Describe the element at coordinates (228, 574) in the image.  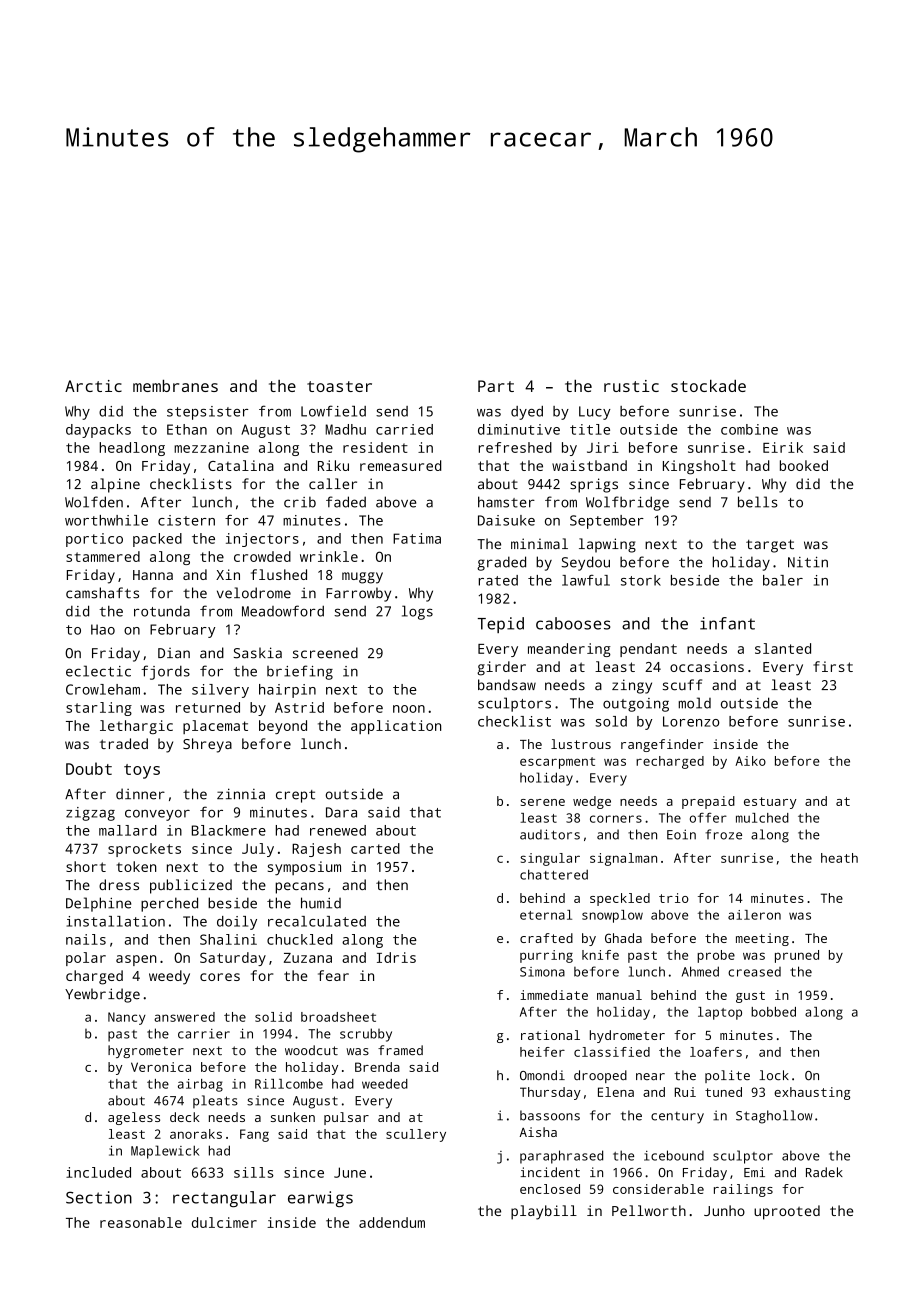
I see `Xin` at that location.
